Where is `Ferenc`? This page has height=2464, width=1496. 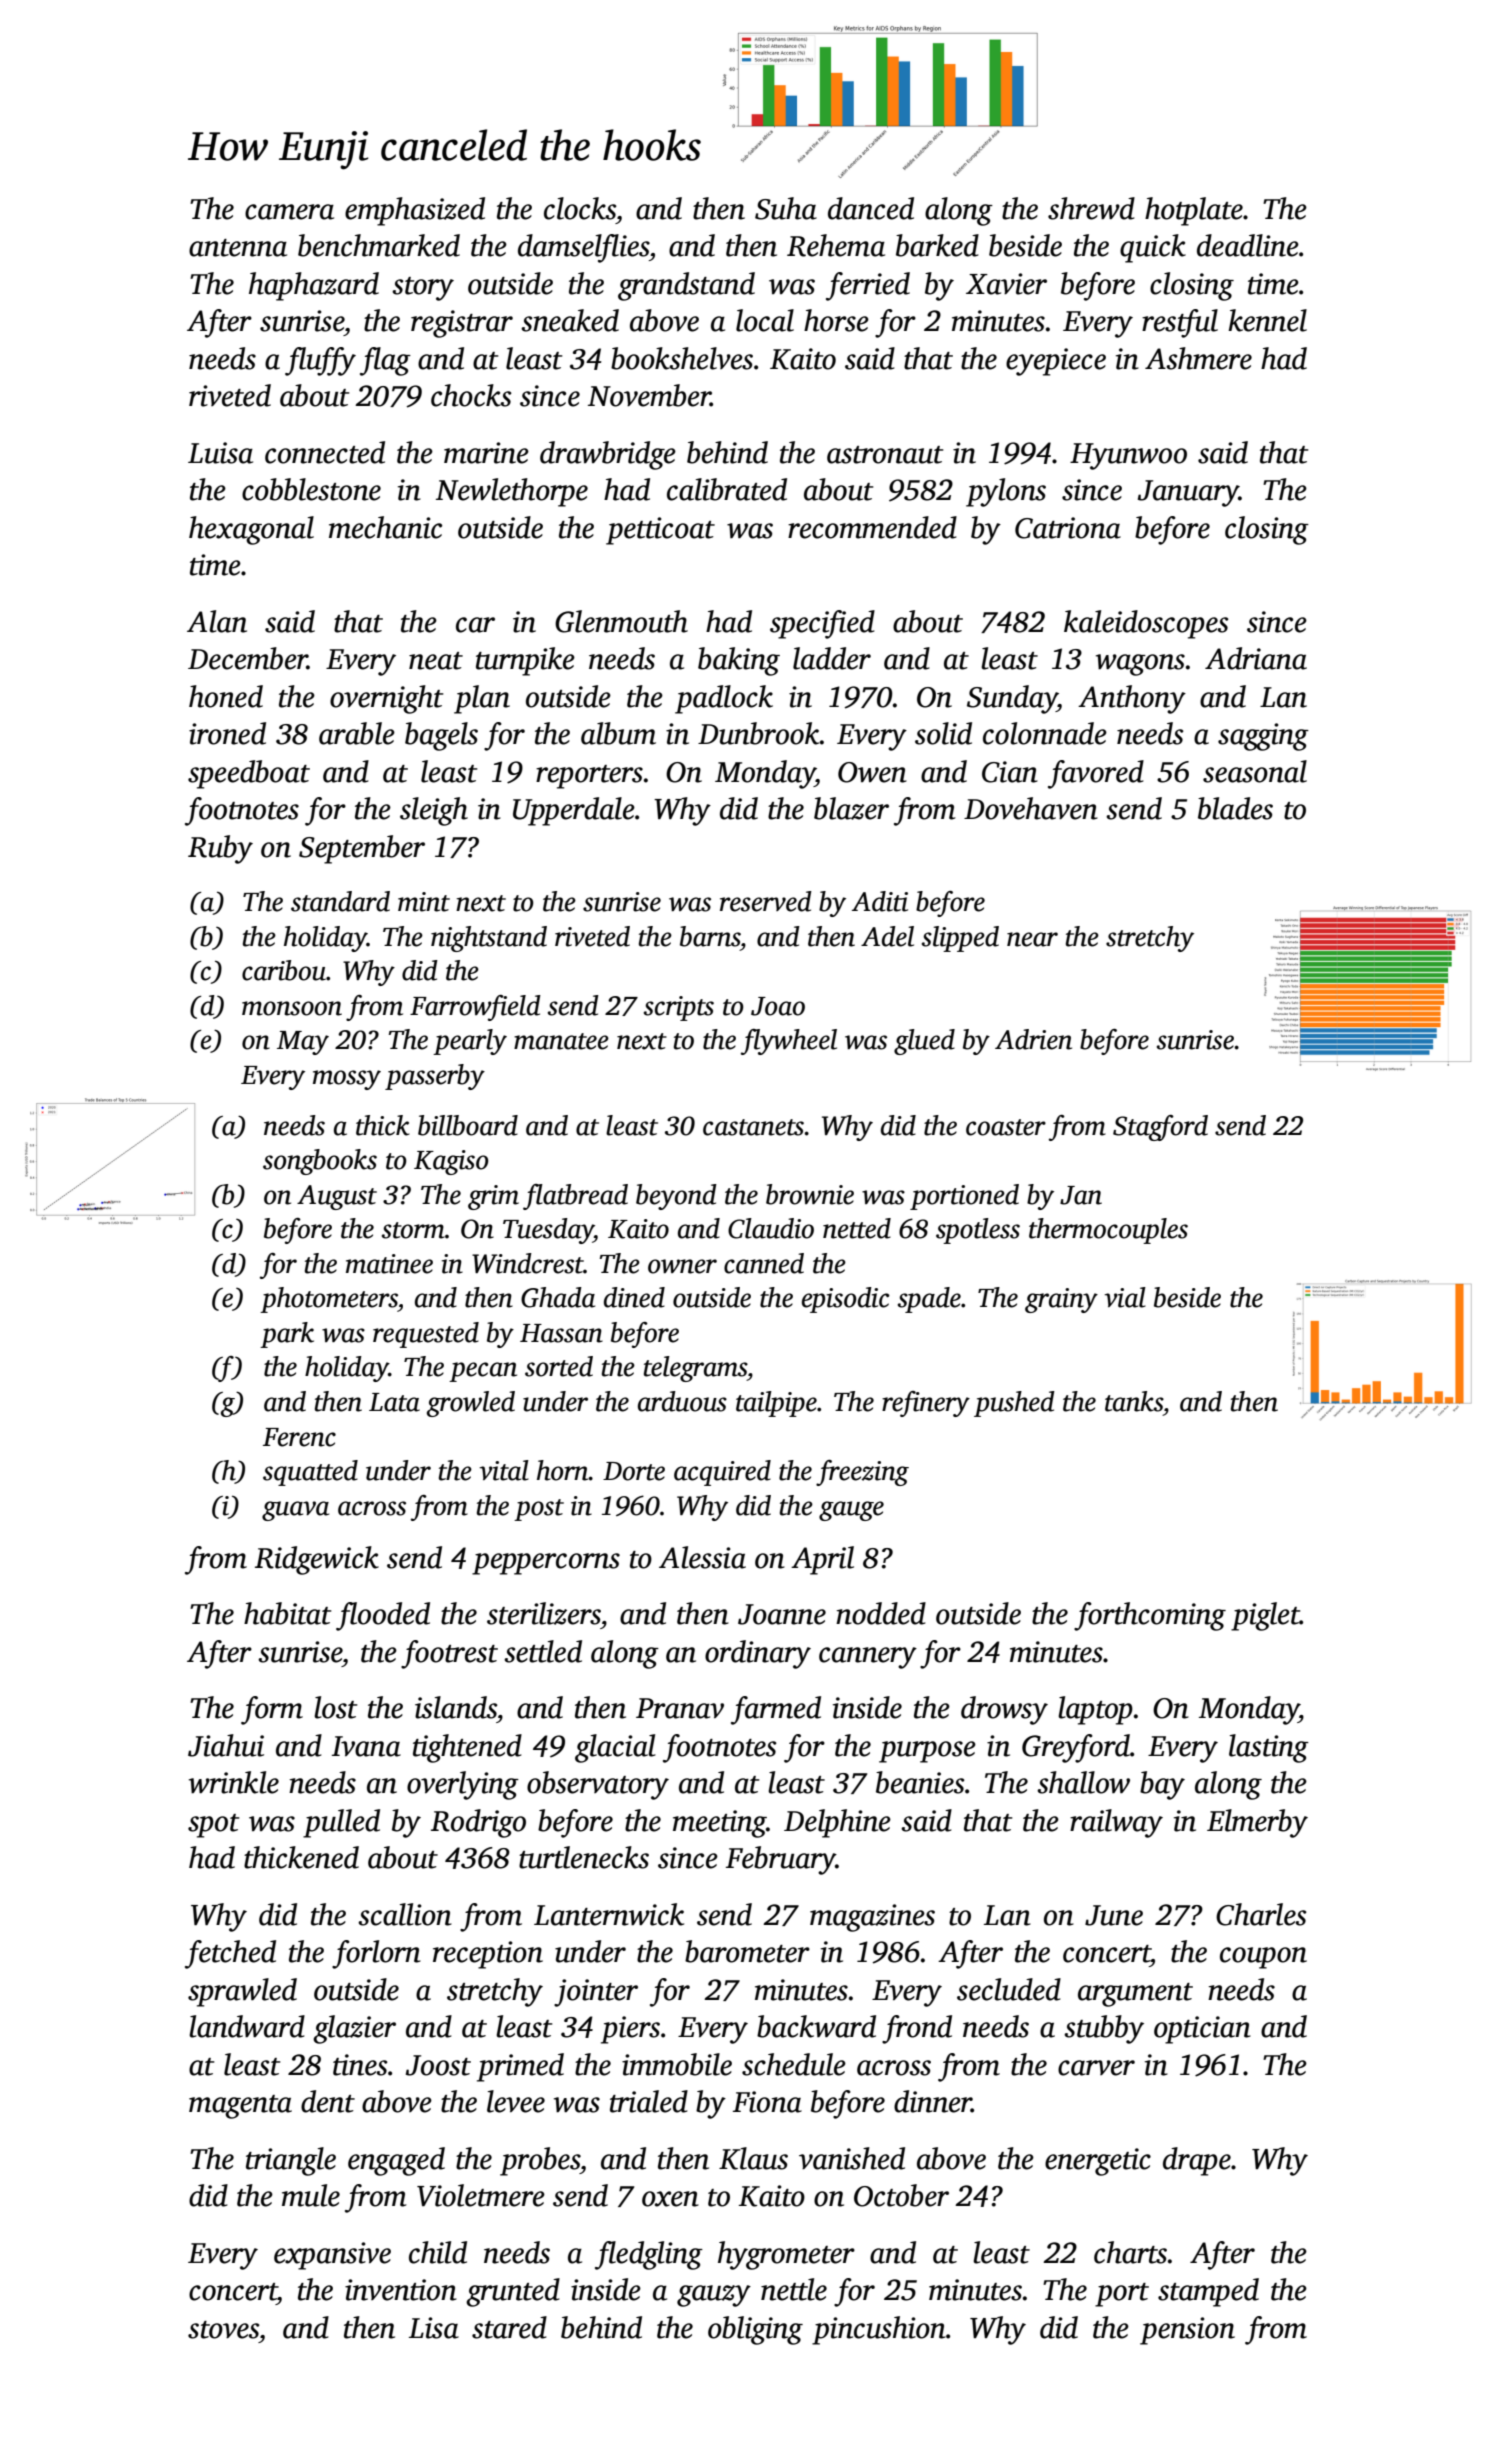
Ferenc is located at coordinates (299, 1437).
